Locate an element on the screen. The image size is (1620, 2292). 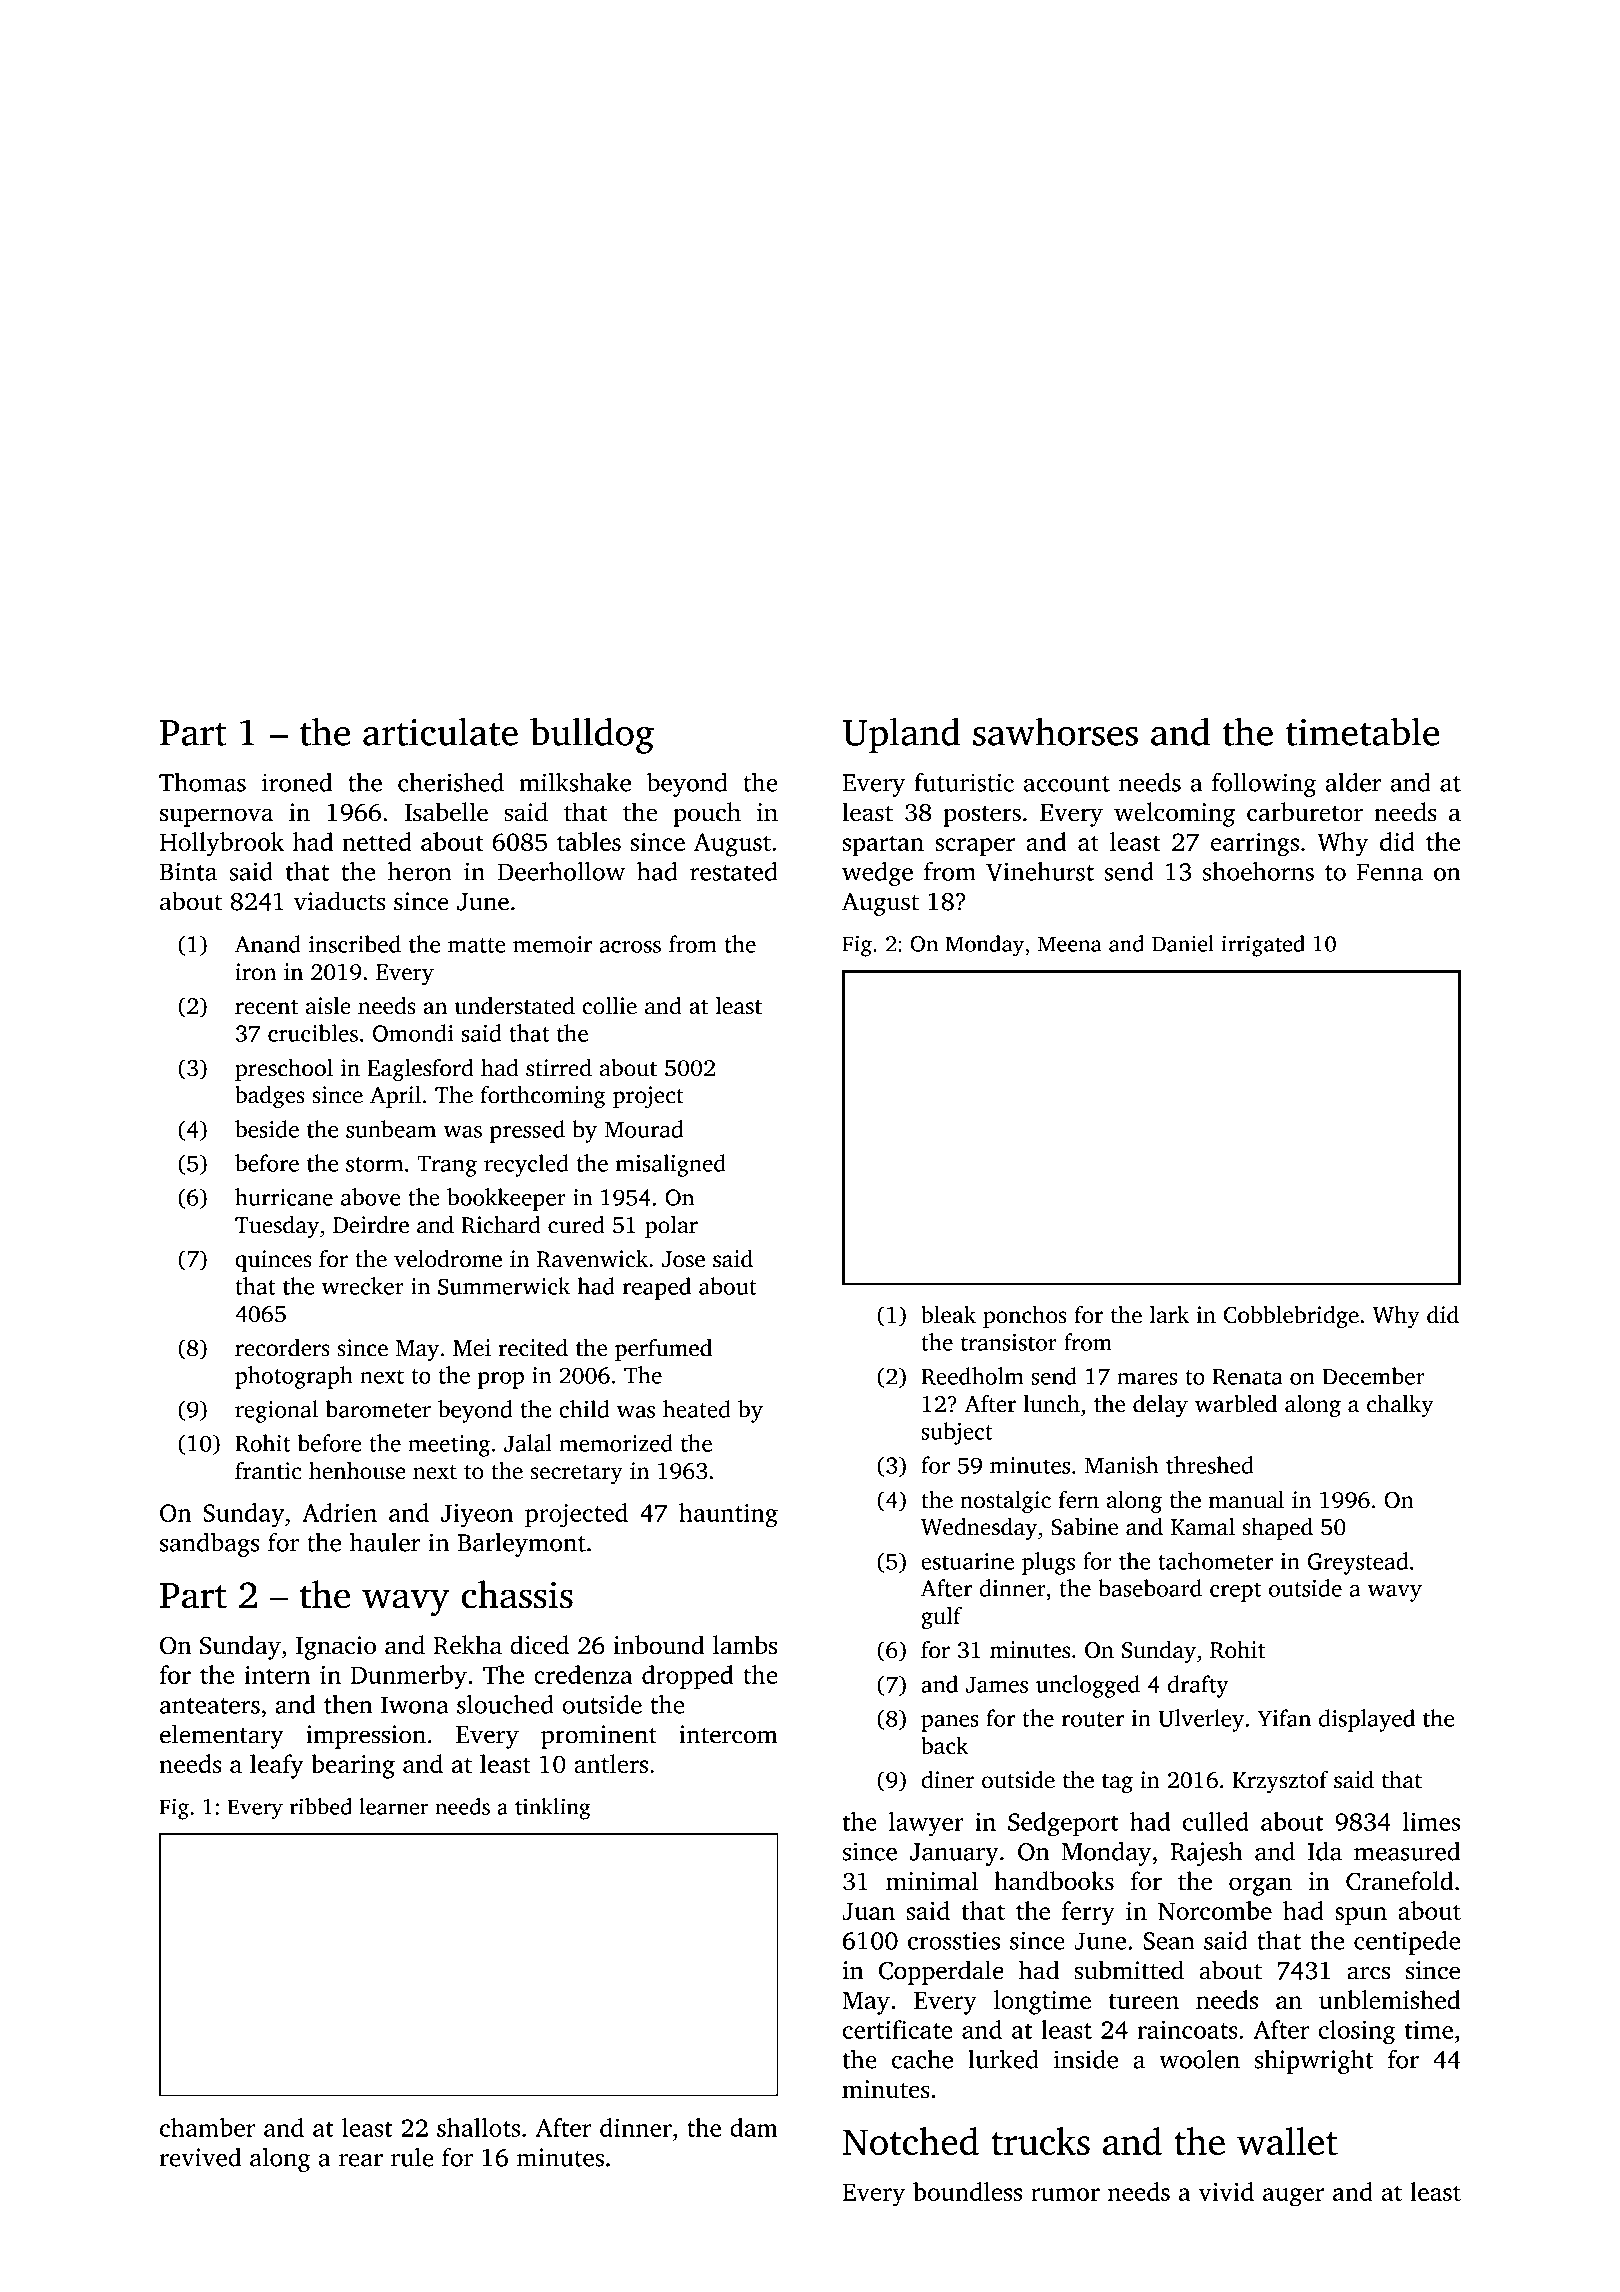
regional is located at coordinates (276, 1411).
